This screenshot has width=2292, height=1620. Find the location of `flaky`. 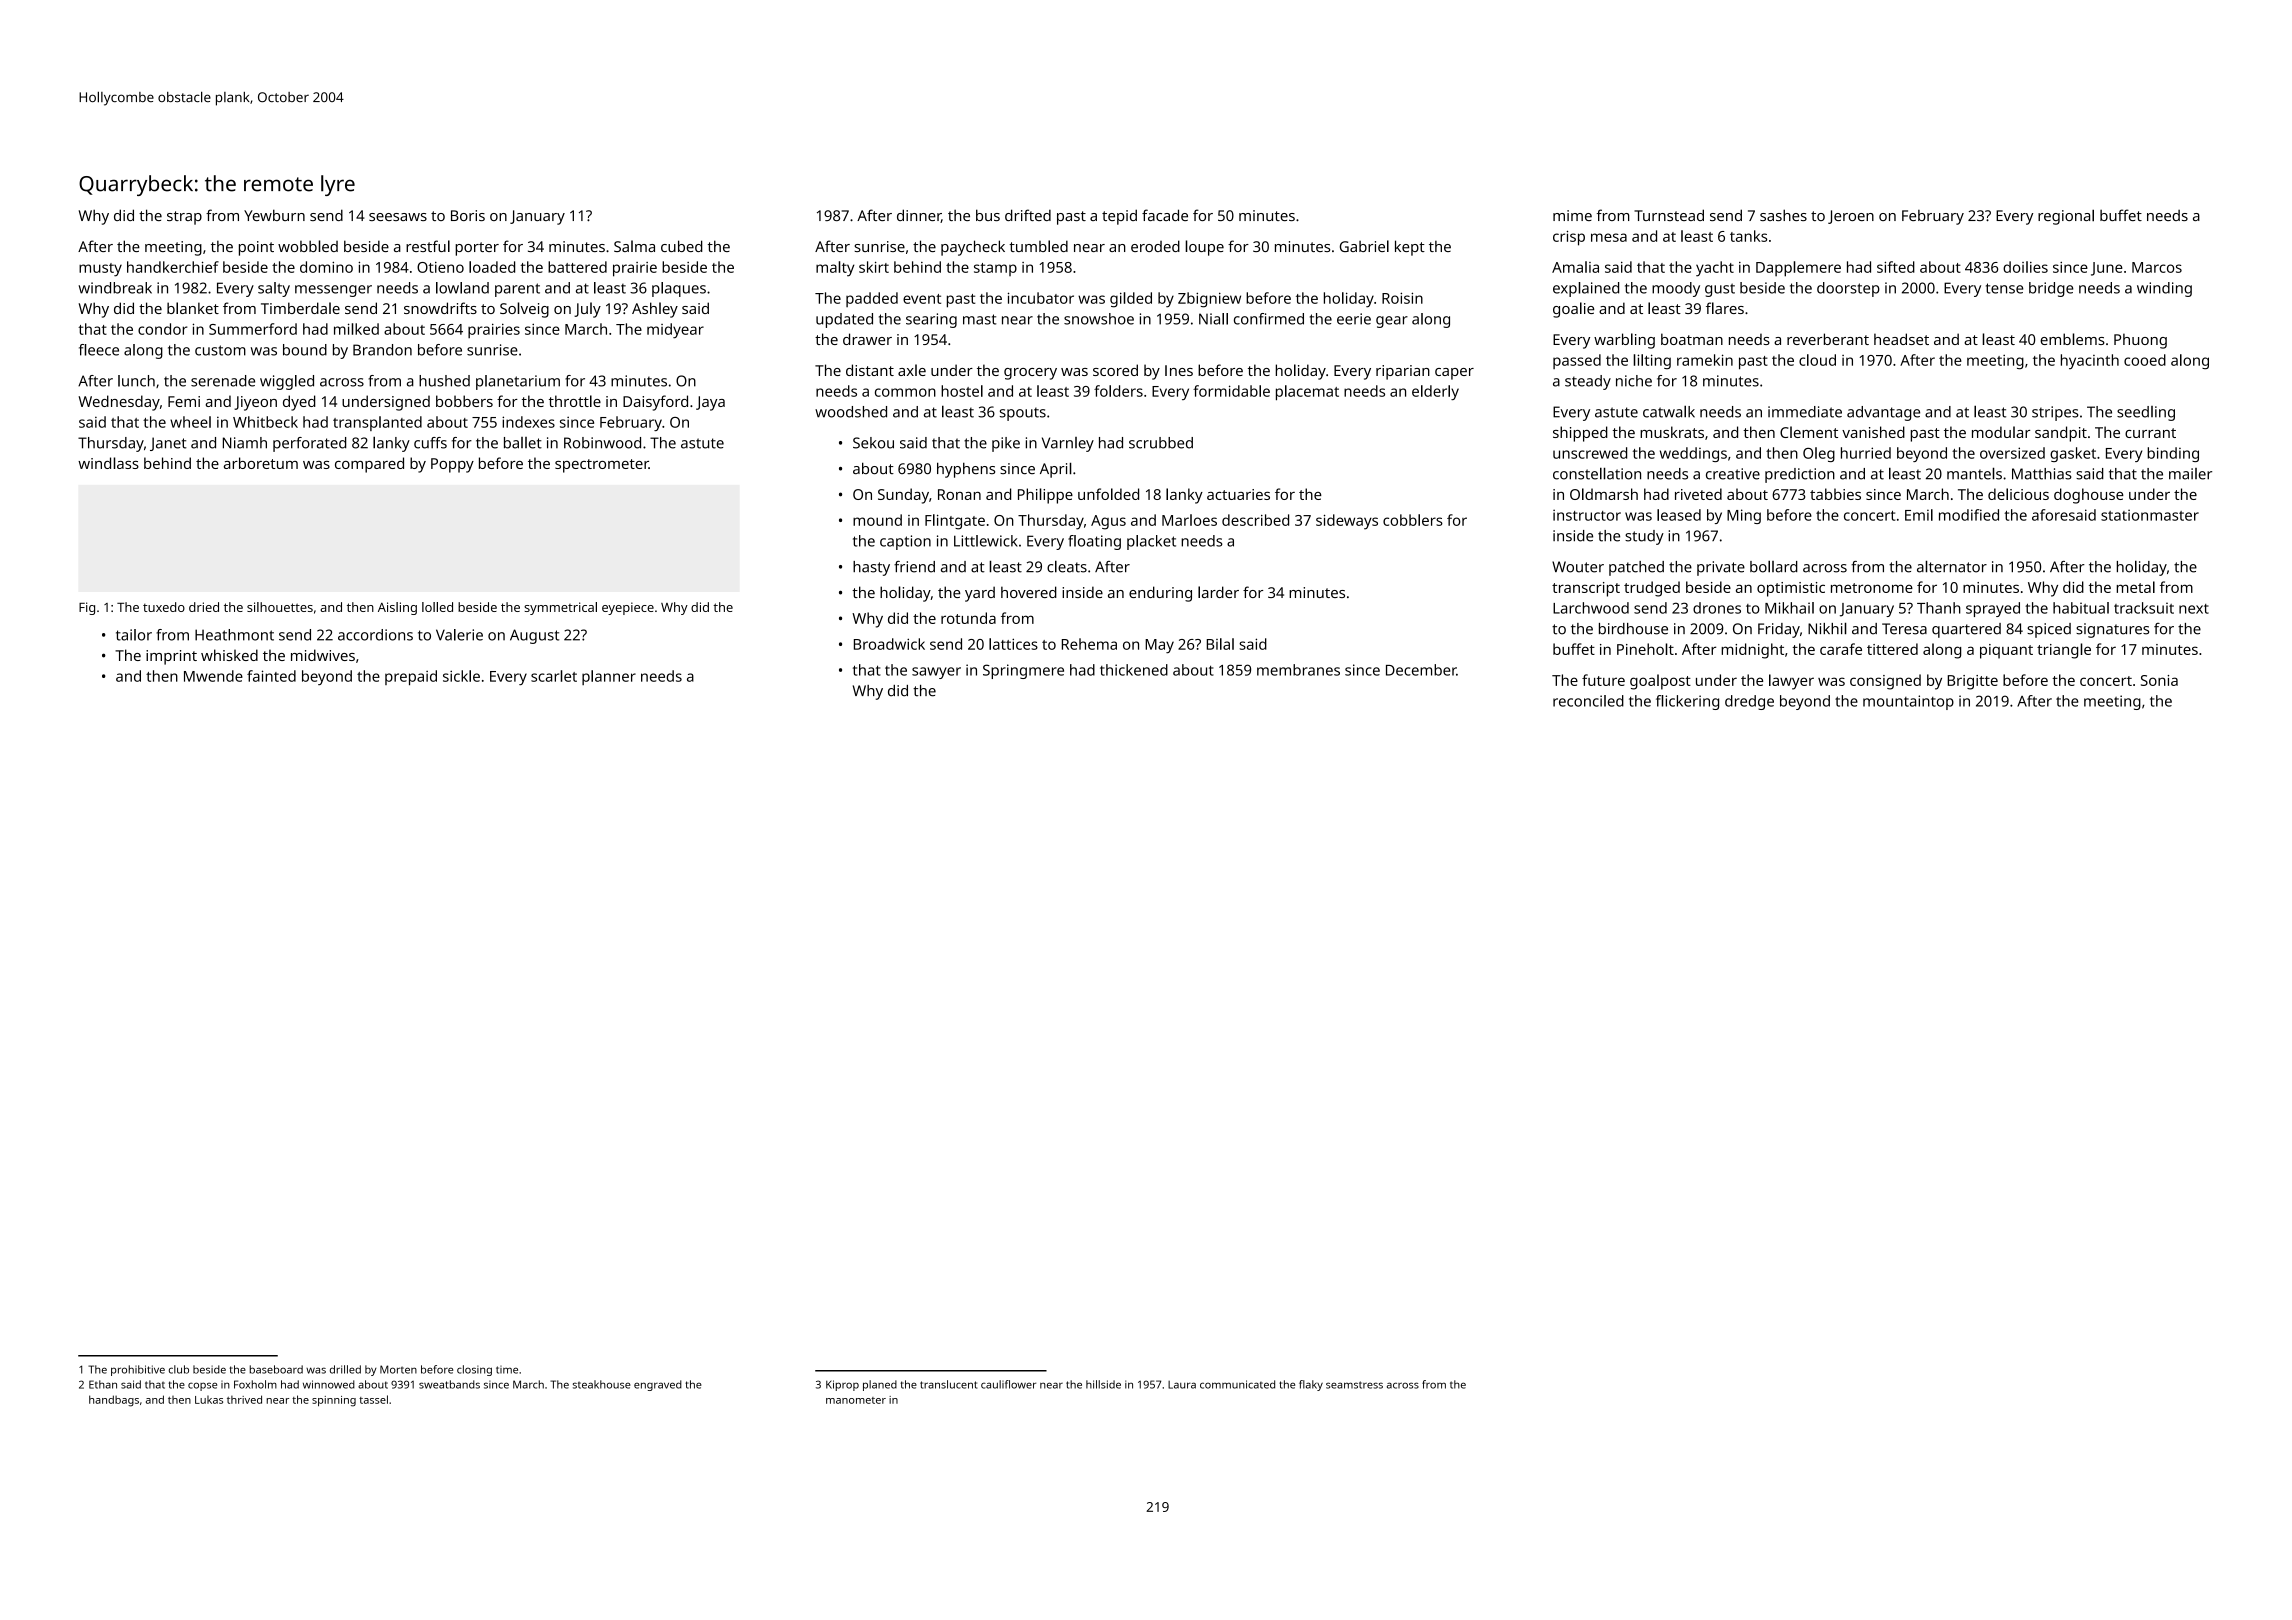

flaky is located at coordinates (1311, 1385).
